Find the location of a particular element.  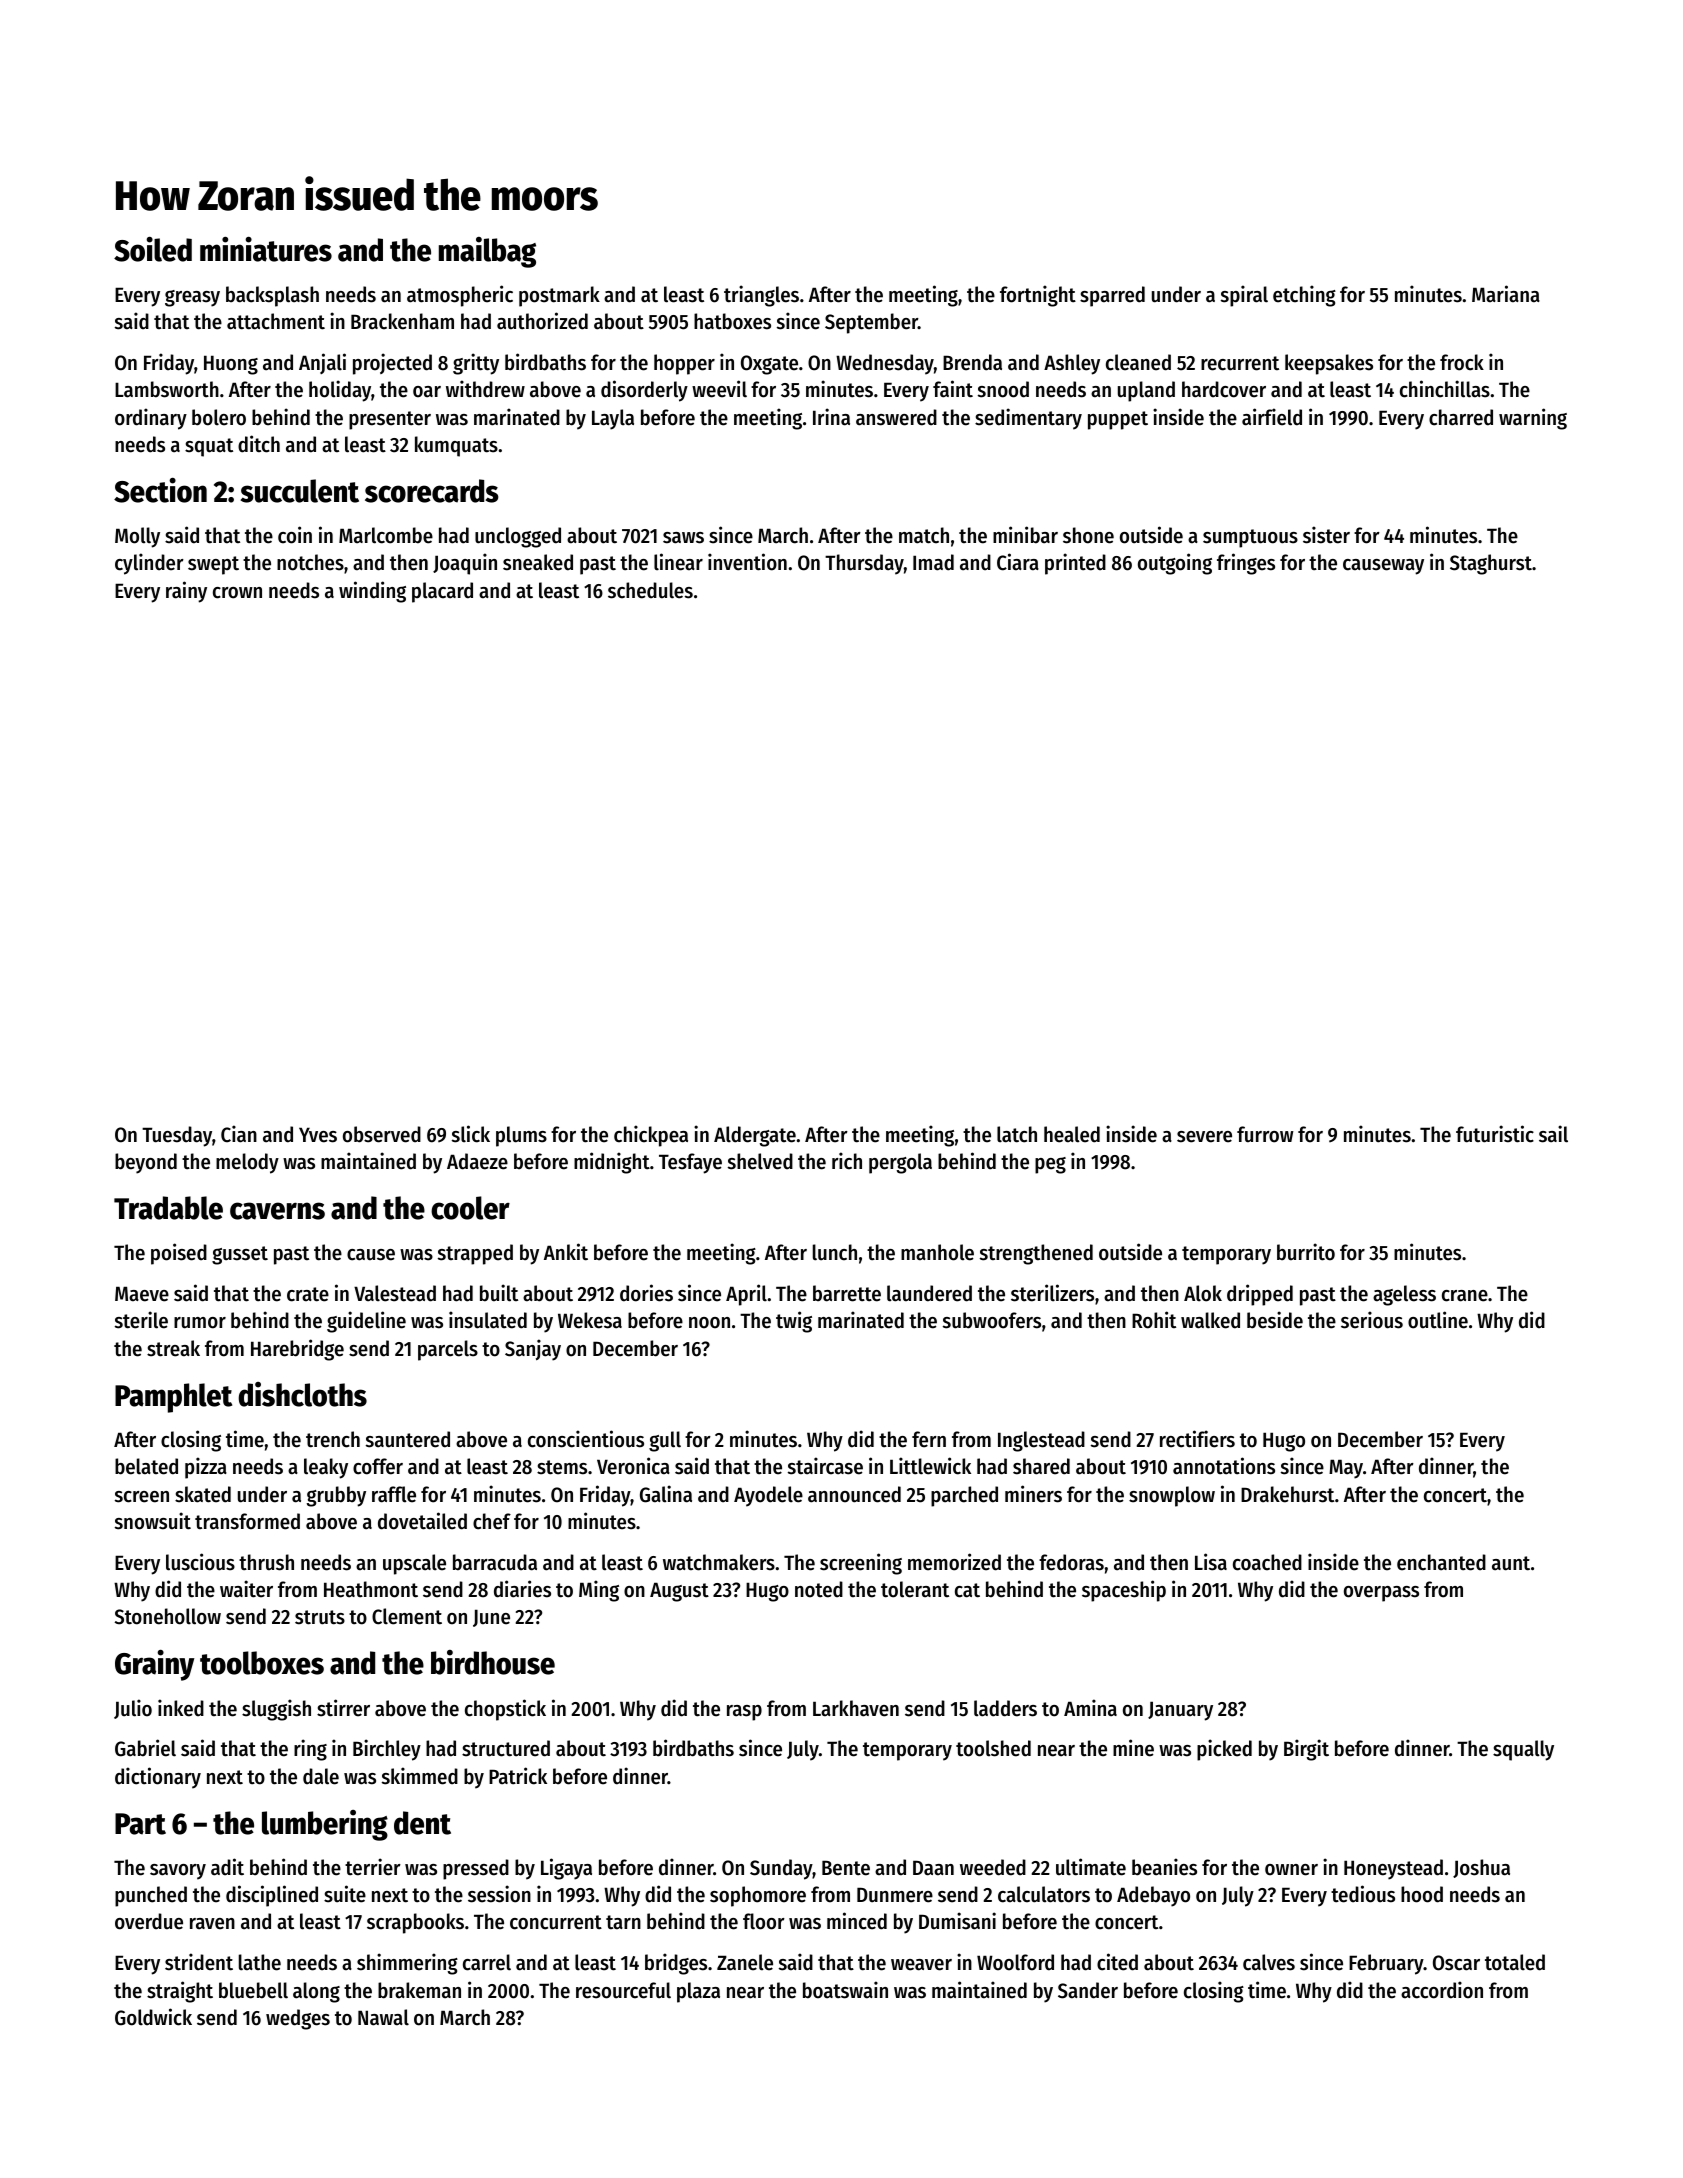

fortnight is located at coordinates (1038, 296).
